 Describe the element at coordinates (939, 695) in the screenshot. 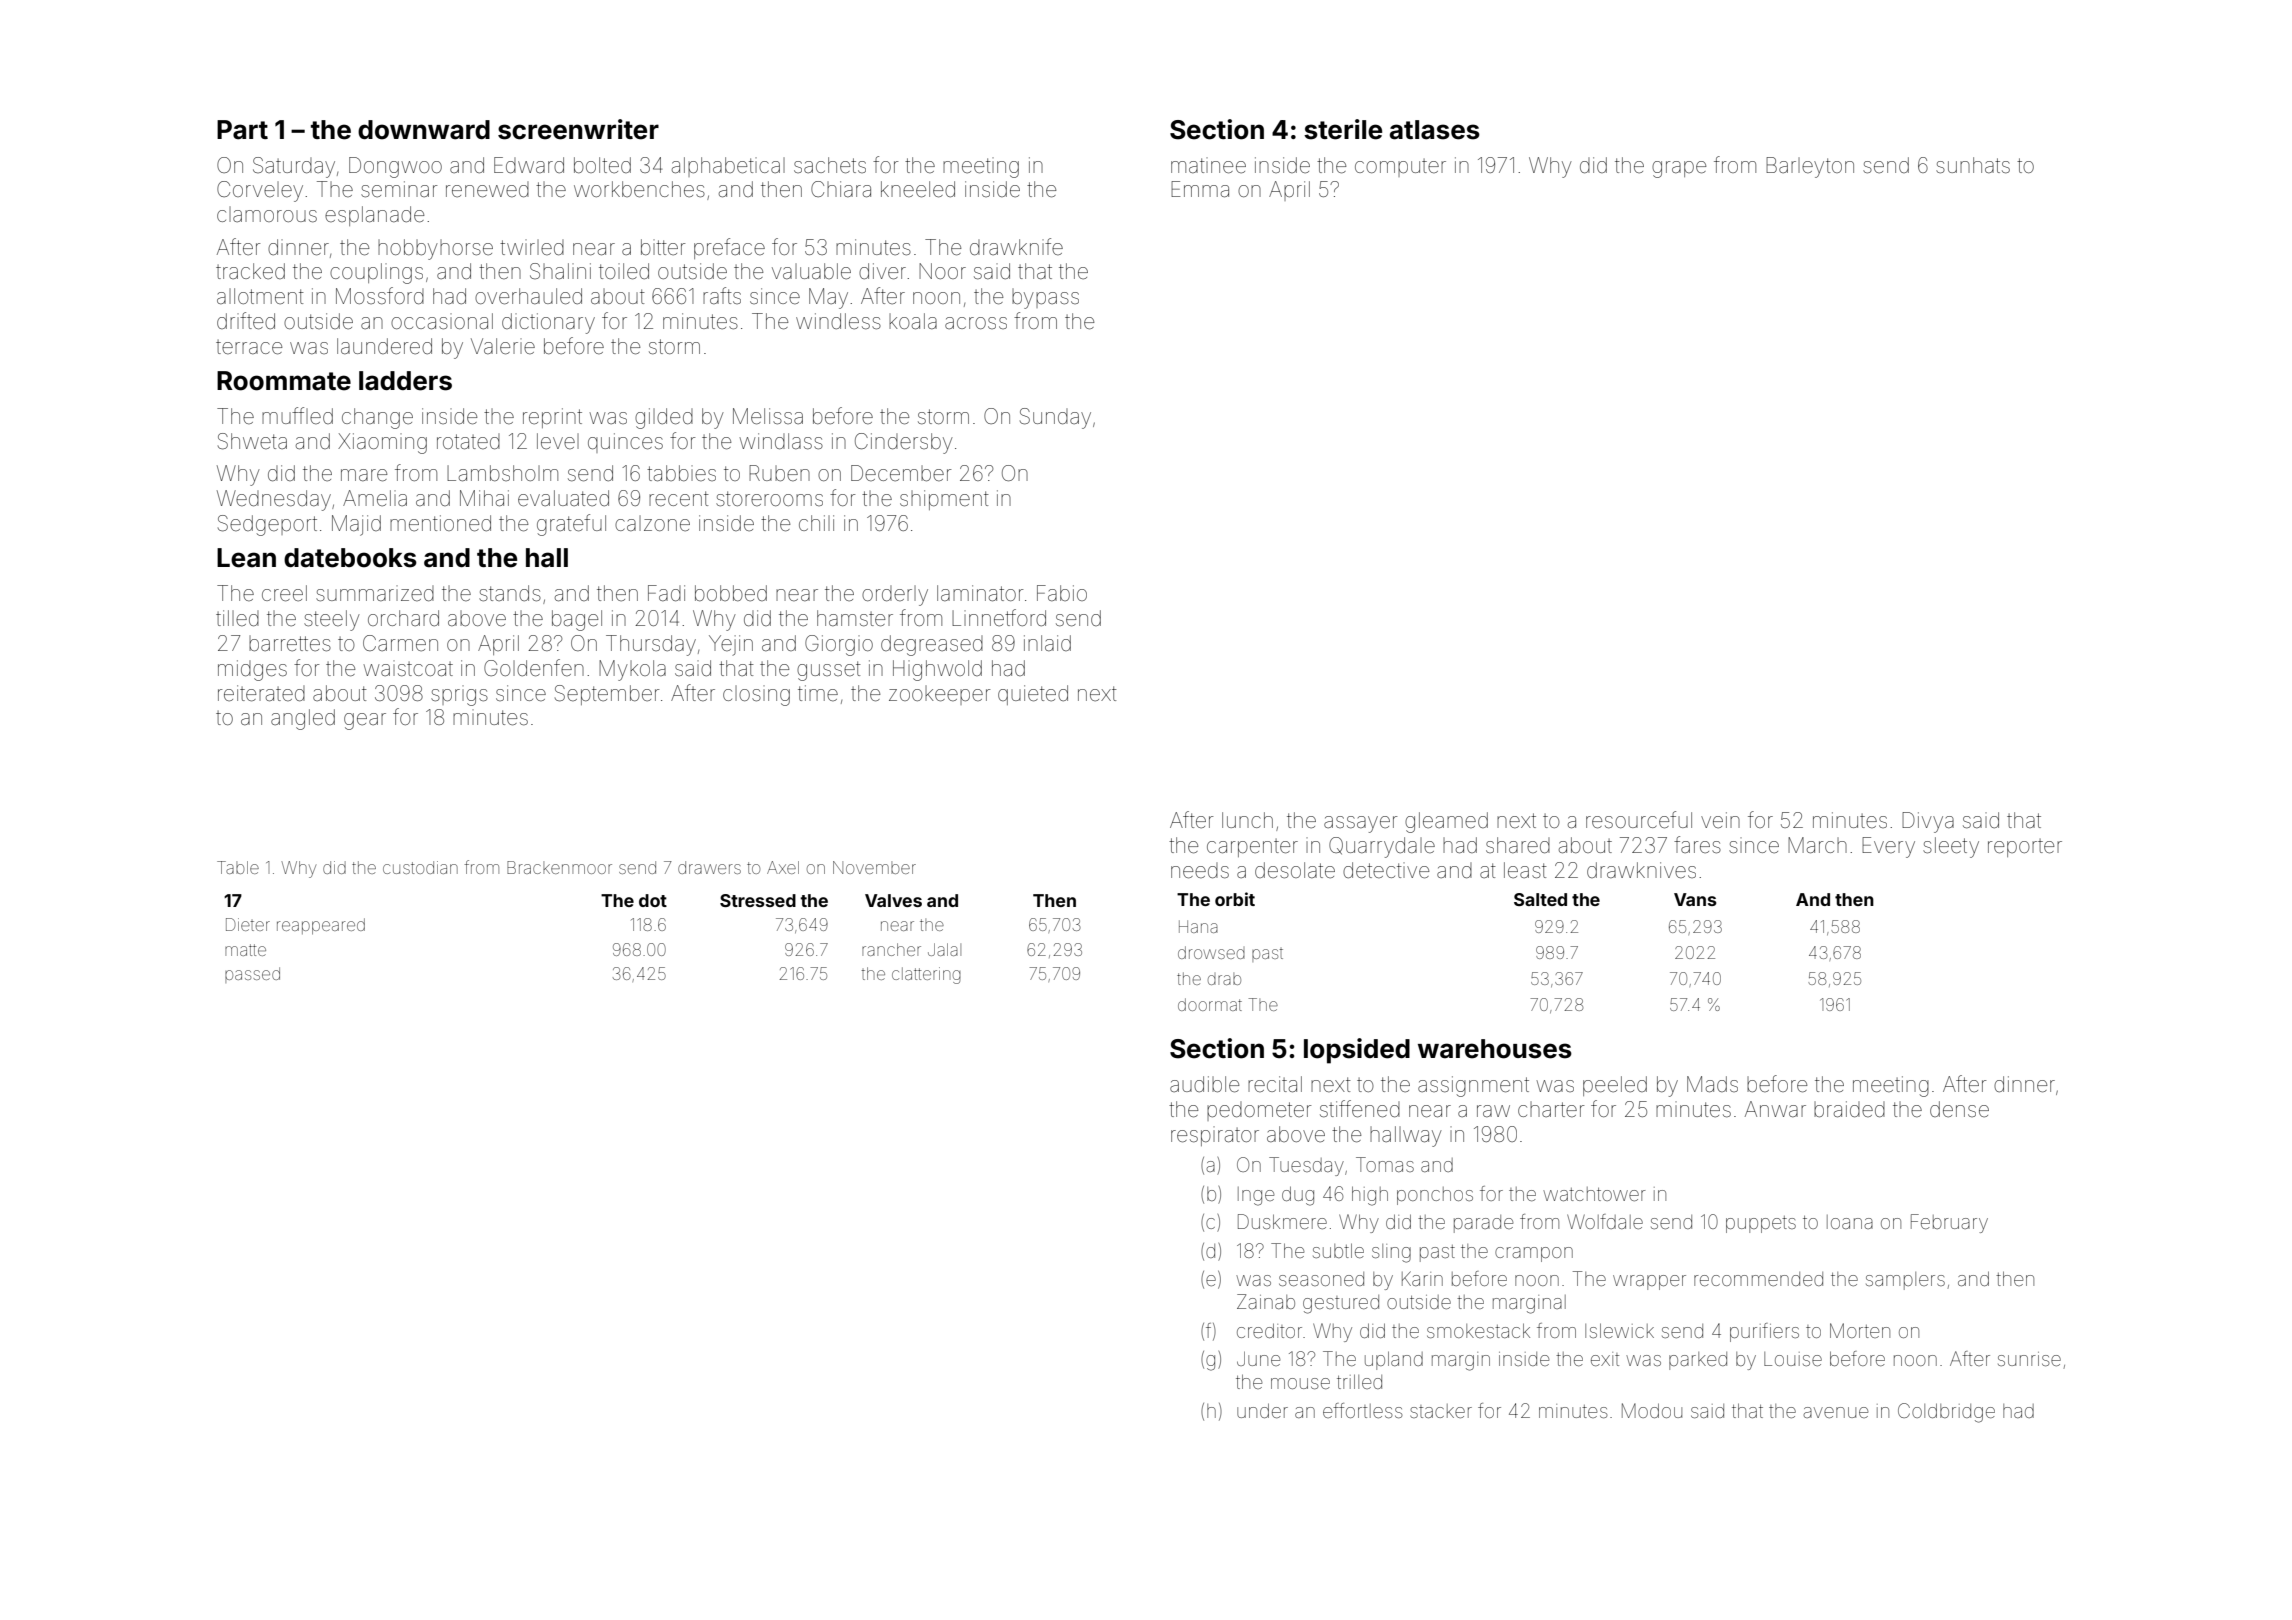

I see `zookeeper` at that location.
